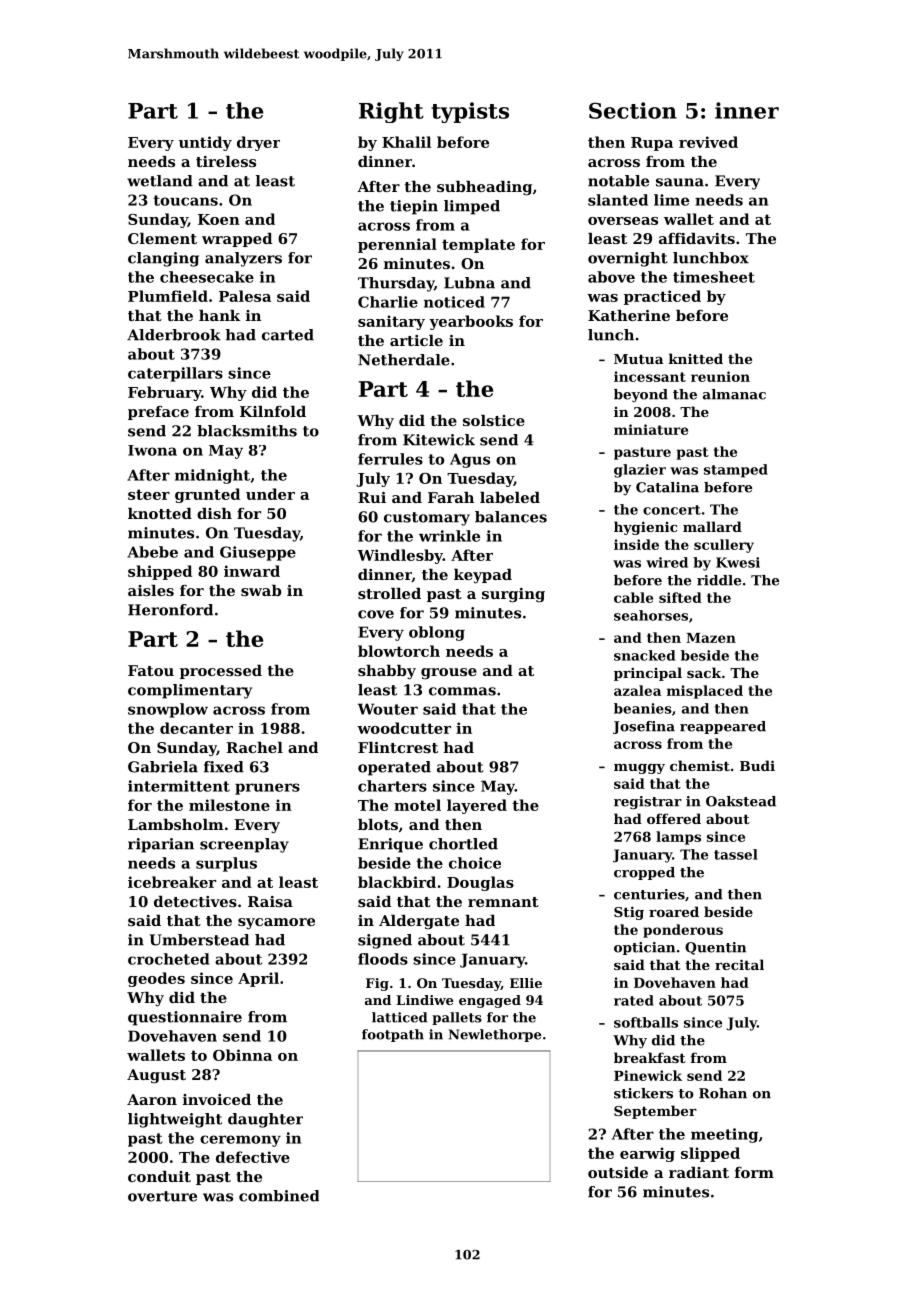 The width and height of the screenshot is (908, 1316). What do you see at coordinates (471, 322) in the screenshot?
I see `yearbooks` at bounding box center [471, 322].
